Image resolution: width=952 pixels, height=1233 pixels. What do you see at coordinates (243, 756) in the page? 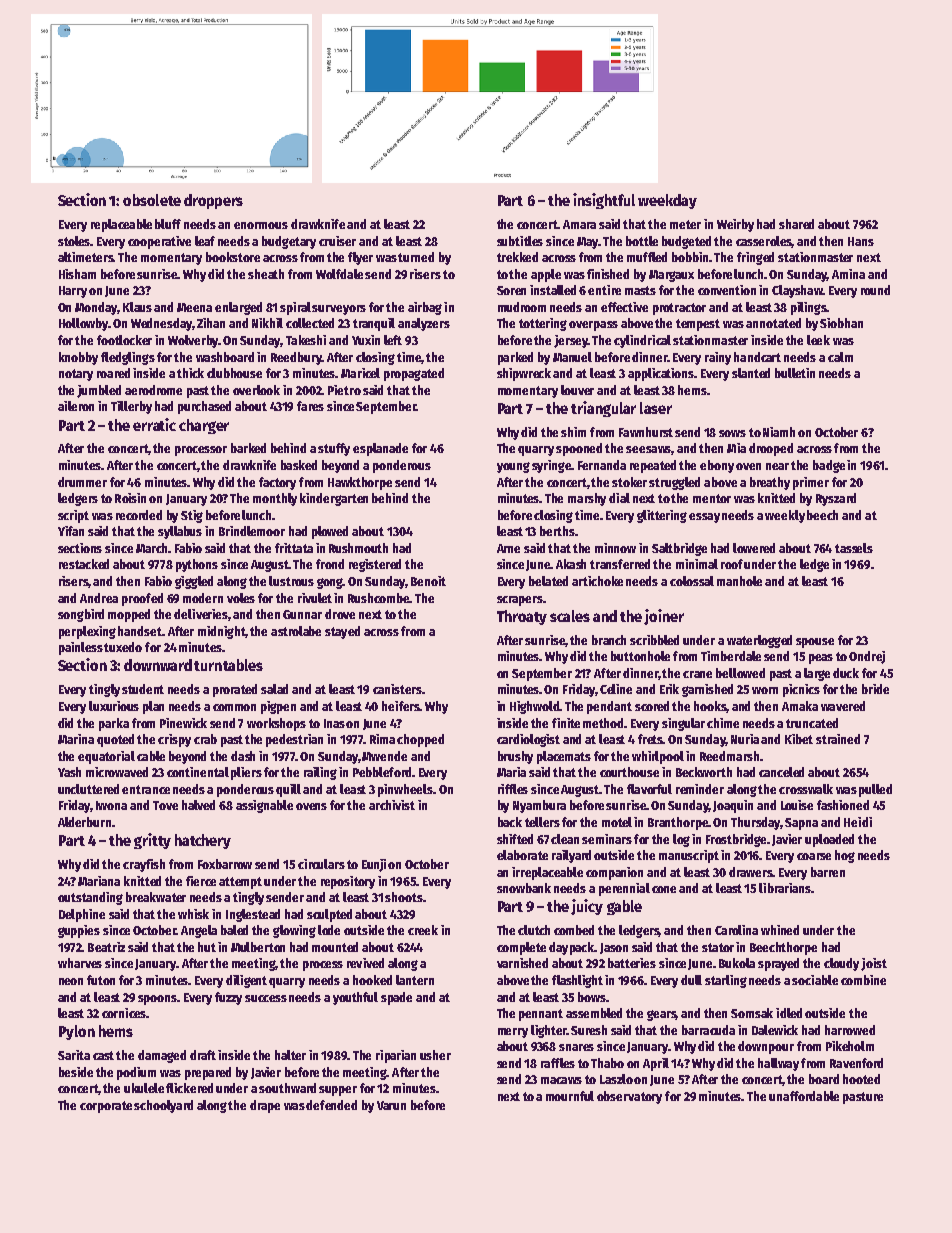
I see `dash` at bounding box center [243, 756].
